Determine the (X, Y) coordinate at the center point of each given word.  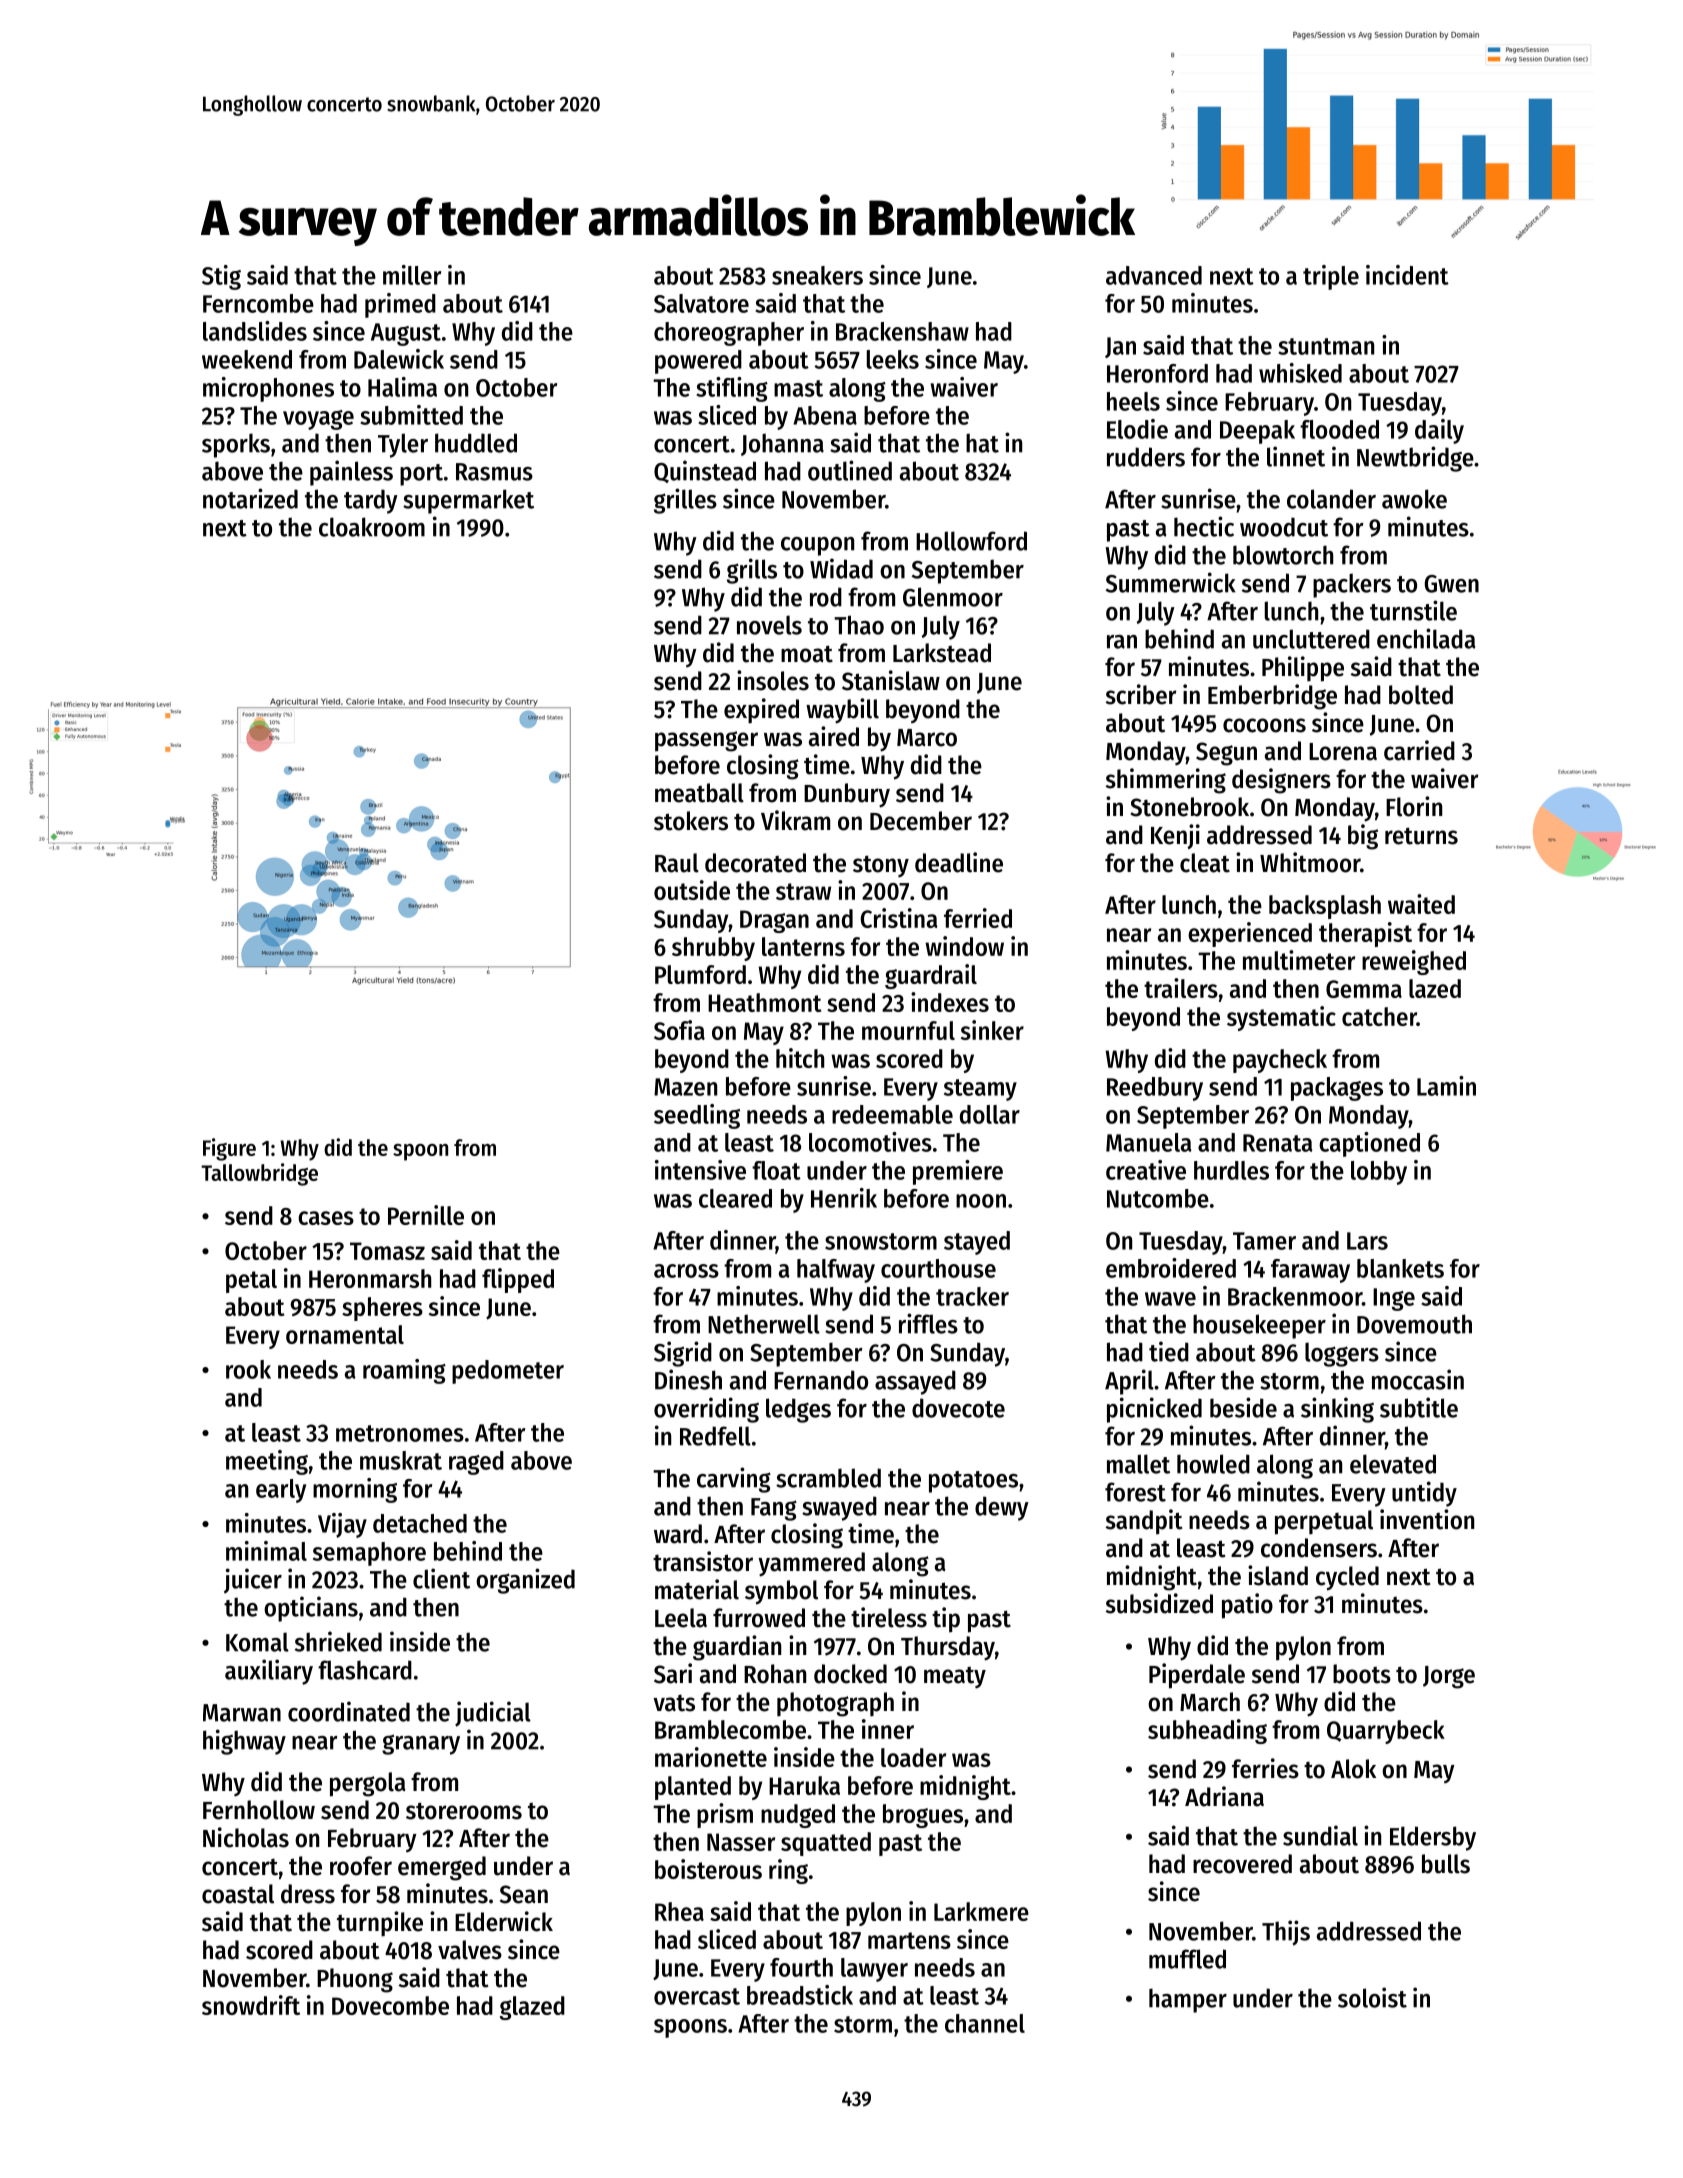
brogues (923, 1816)
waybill (842, 711)
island (1278, 1575)
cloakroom (372, 527)
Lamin (1446, 1086)
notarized (250, 498)
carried (1419, 750)
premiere (958, 1172)
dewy (1002, 1508)
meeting (267, 1462)
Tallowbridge (259, 1174)
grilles (685, 501)
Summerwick (1171, 582)
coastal (238, 1894)
